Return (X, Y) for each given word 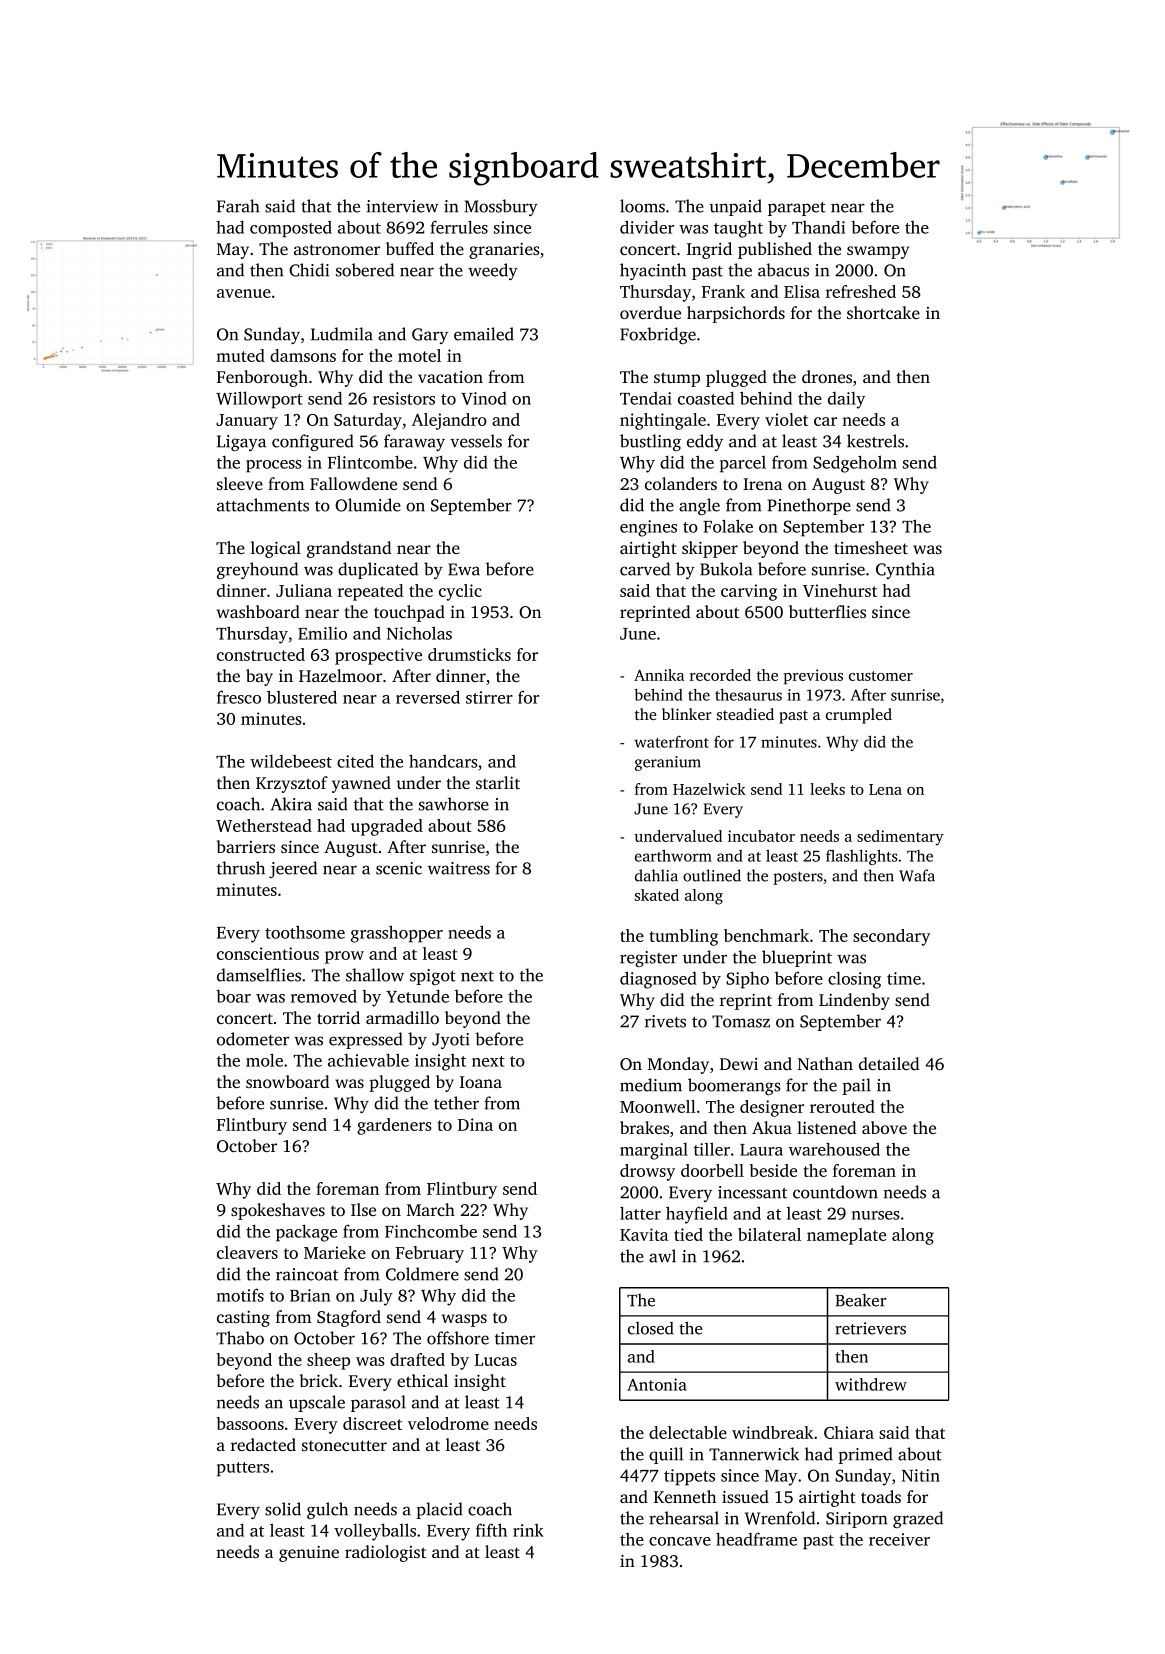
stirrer (489, 697)
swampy (878, 252)
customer (881, 676)
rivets (665, 1021)
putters (243, 1469)
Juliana (304, 590)
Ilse (363, 1209)
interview (402, 206)
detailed (889, 1063)
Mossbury (501, 207)
